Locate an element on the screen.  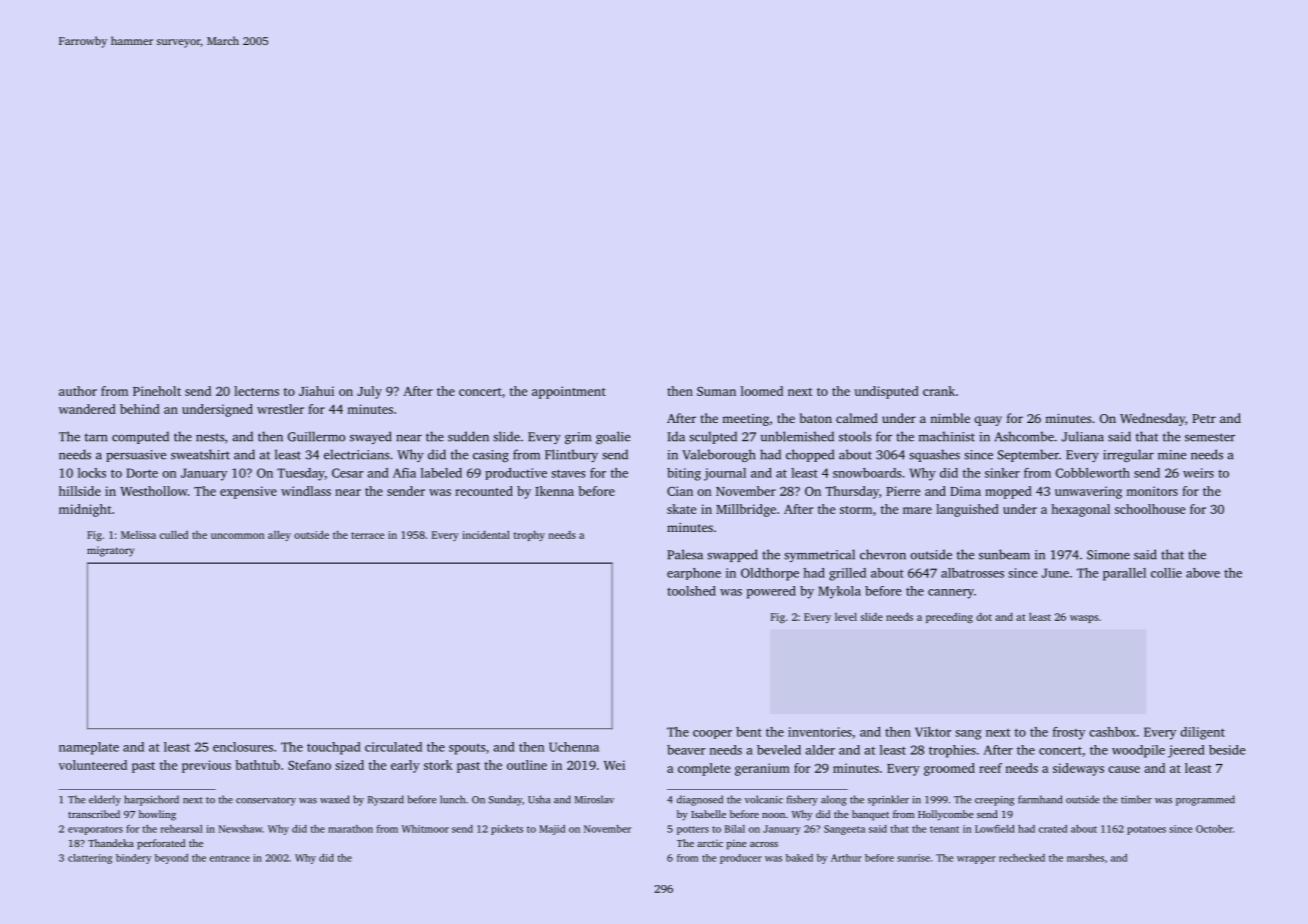
sized is located at coordinates (349, 765).
